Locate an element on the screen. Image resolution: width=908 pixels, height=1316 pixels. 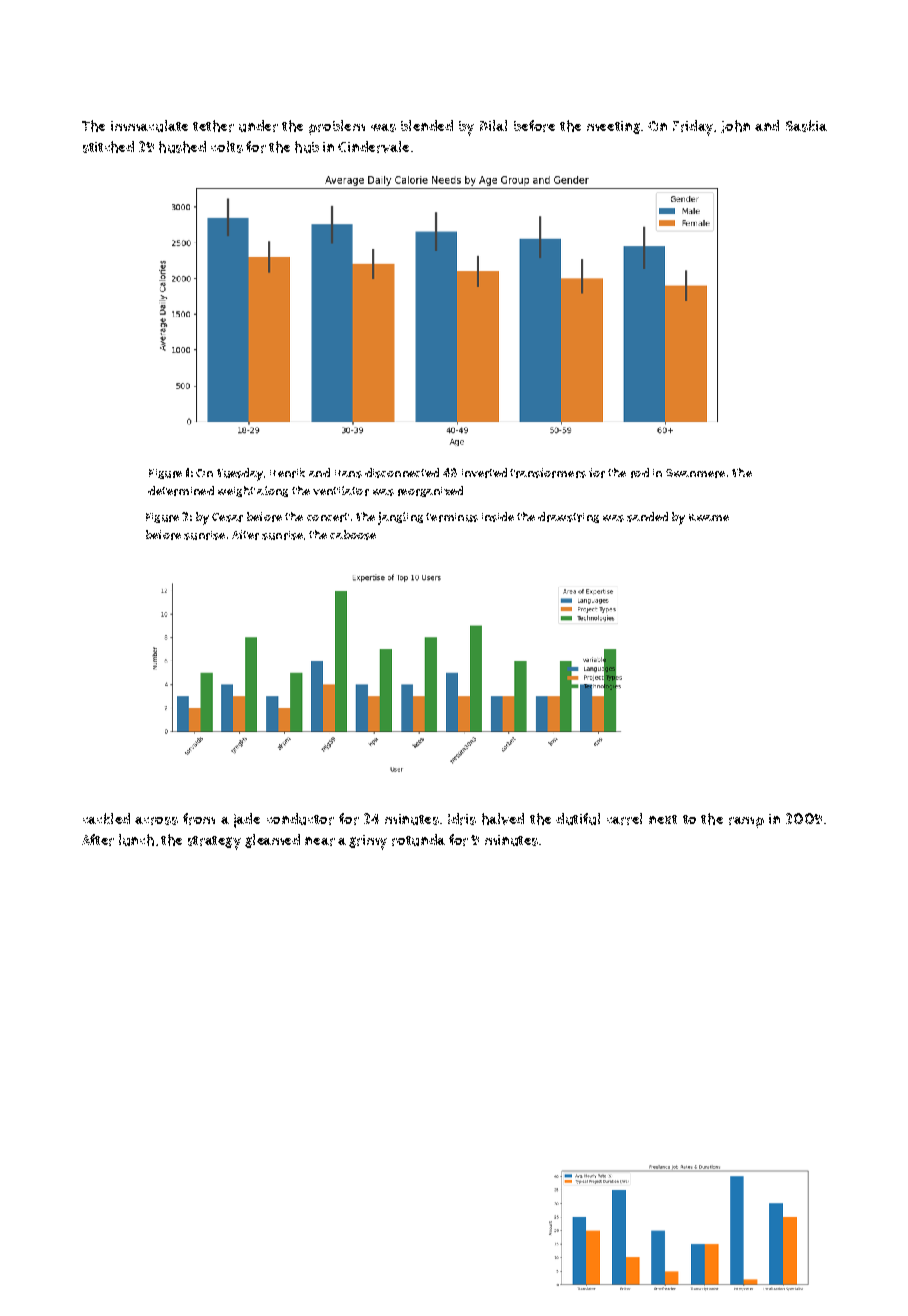
ramp is located at coordinates (746, 822).
